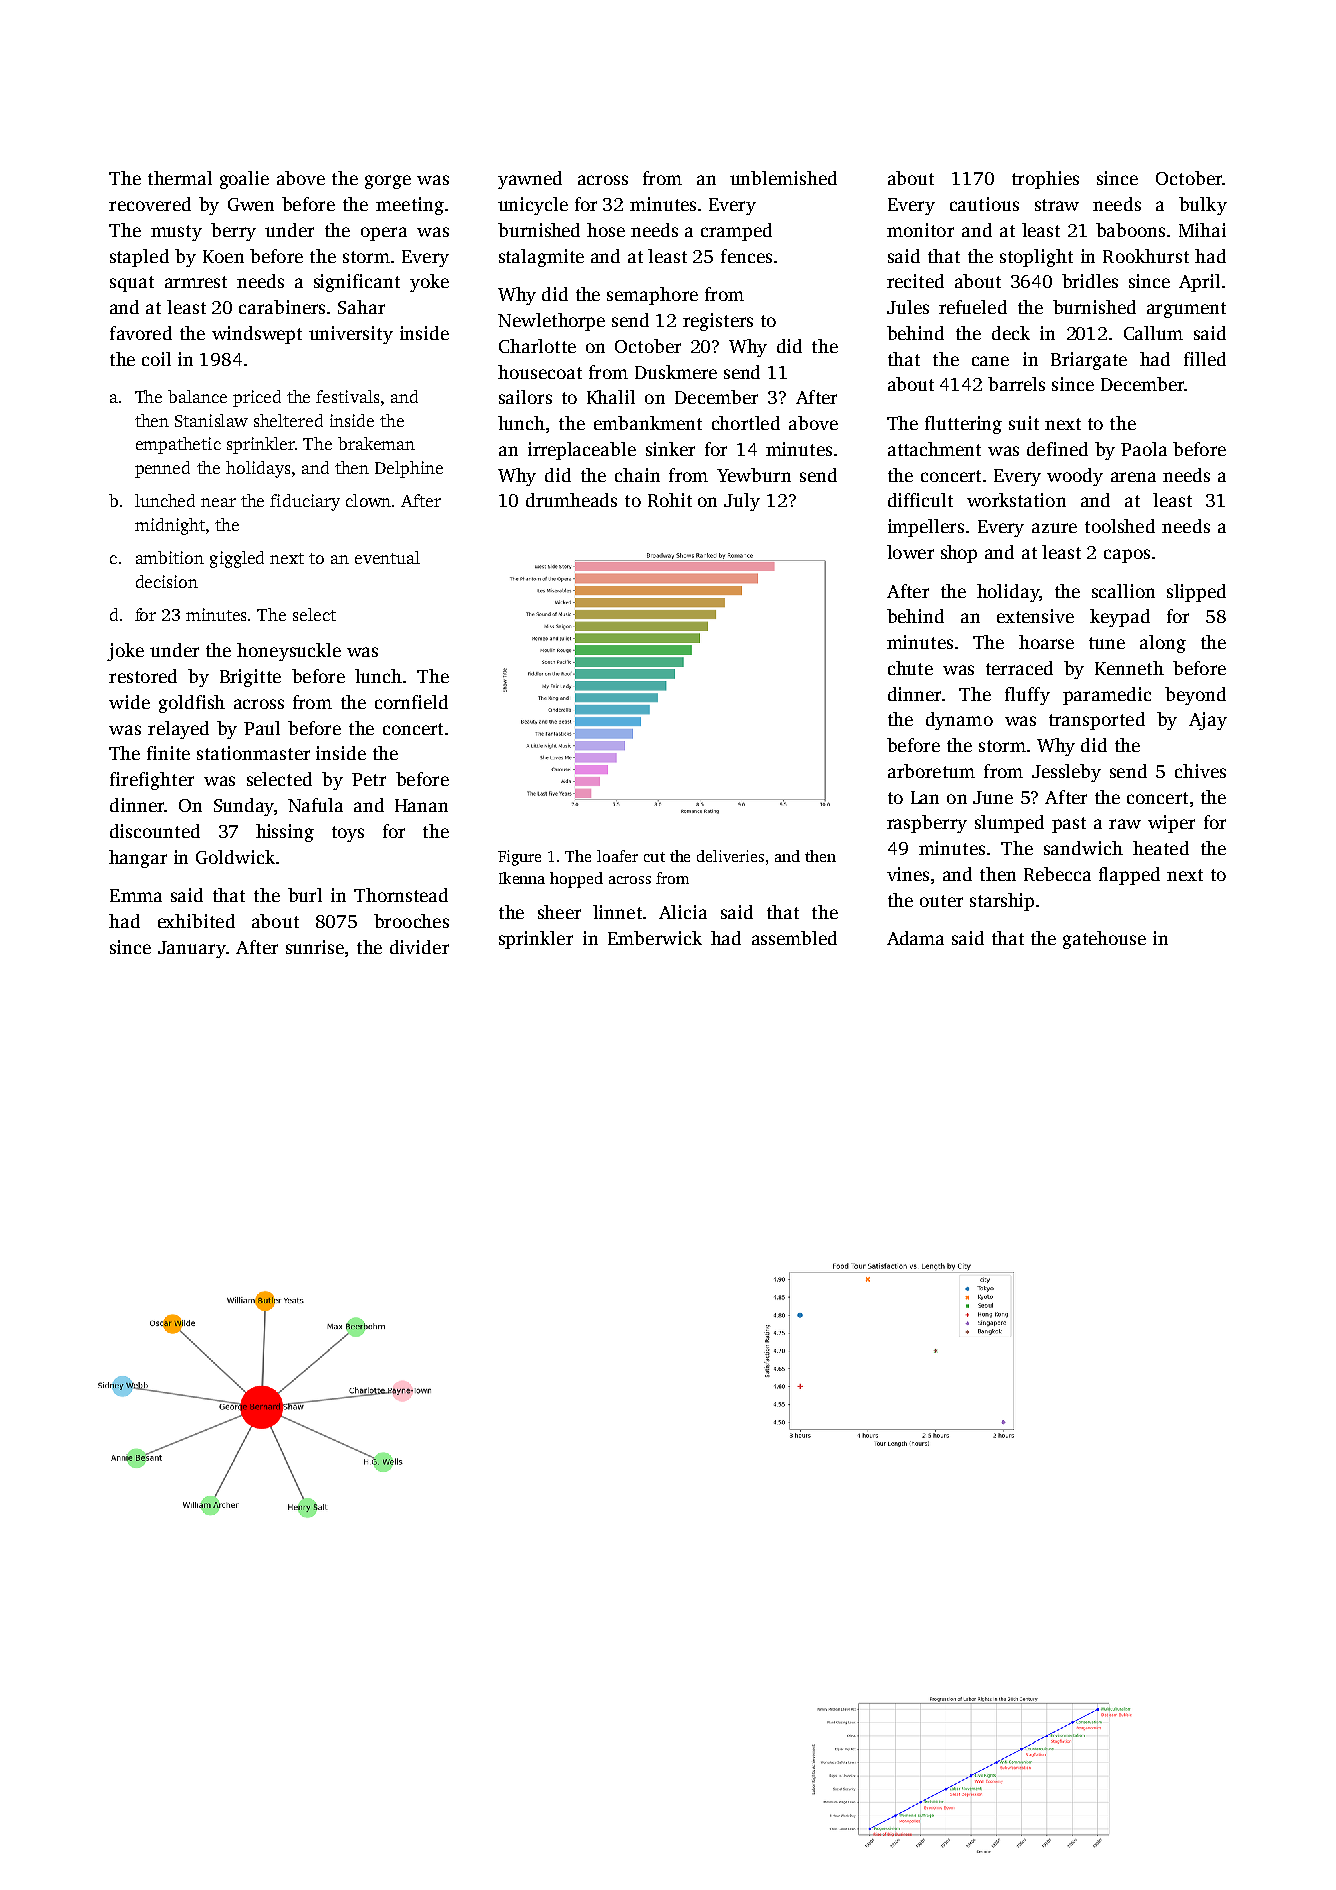 The height and width of the screenshot is (1890, 1336). I want to click on exhibited, so click(196, 921).
